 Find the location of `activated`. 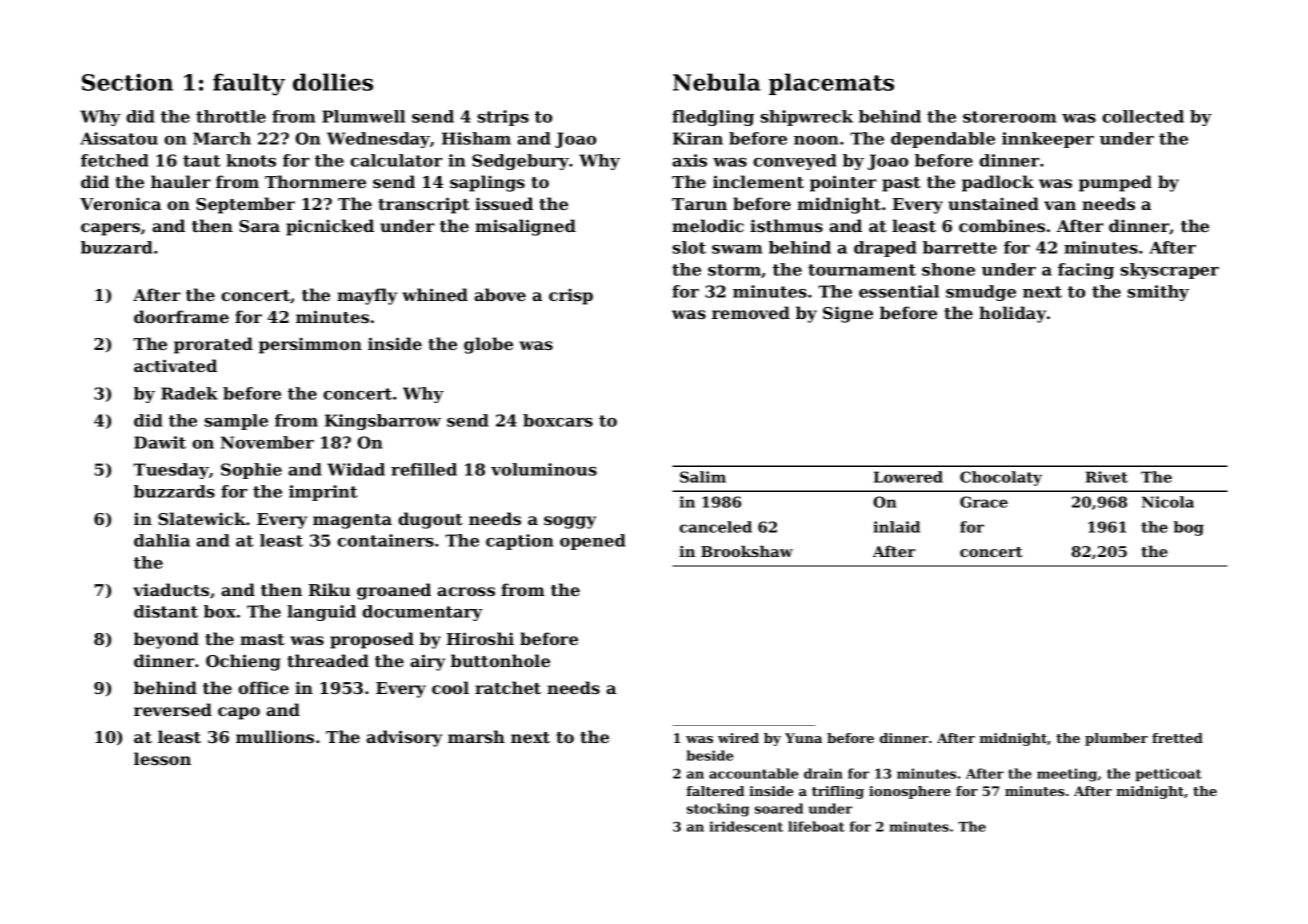

activated is located at coordinates (175, 365).
